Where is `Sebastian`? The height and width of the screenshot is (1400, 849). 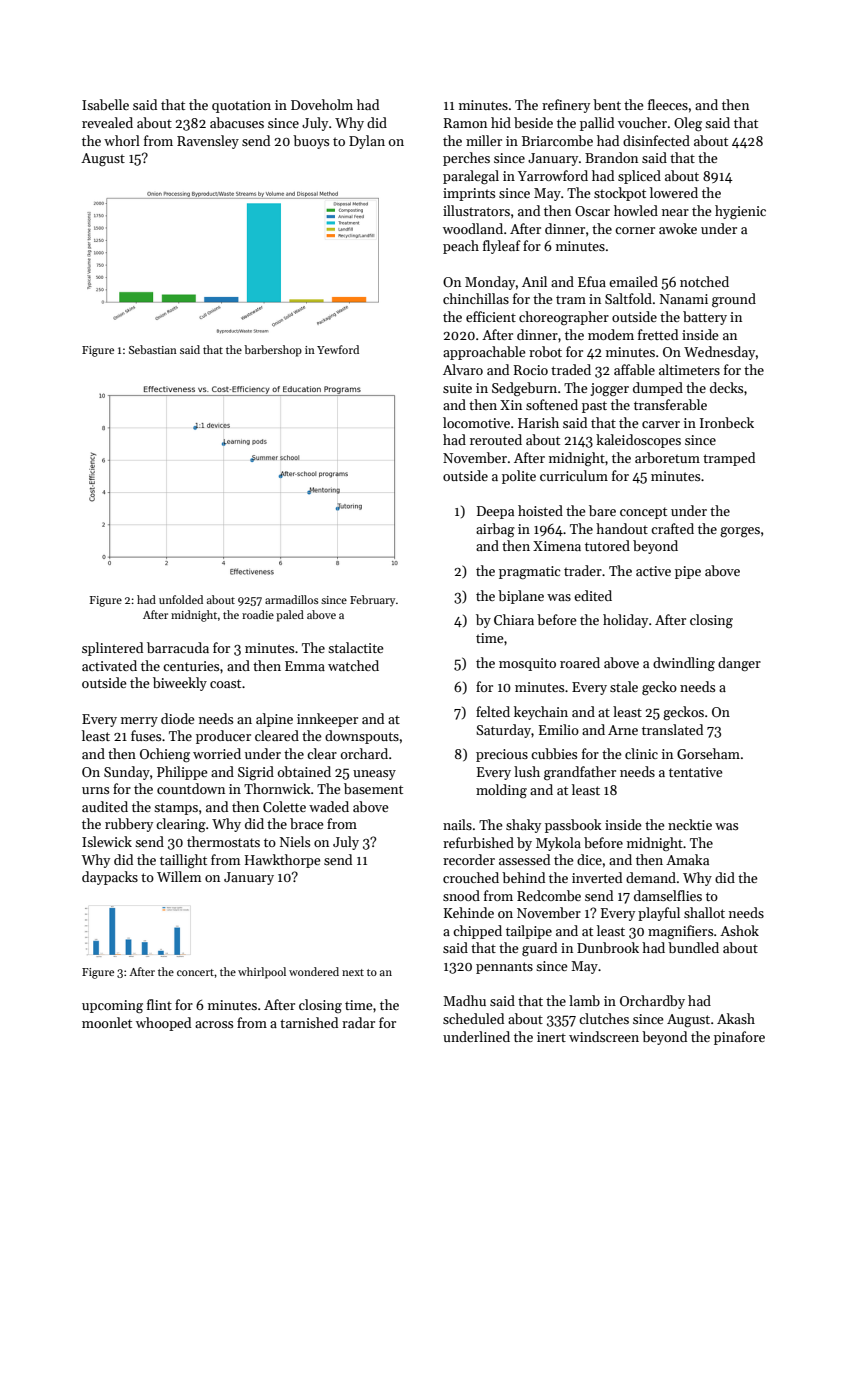 Sebastian is located at coordinates (153, 349).
